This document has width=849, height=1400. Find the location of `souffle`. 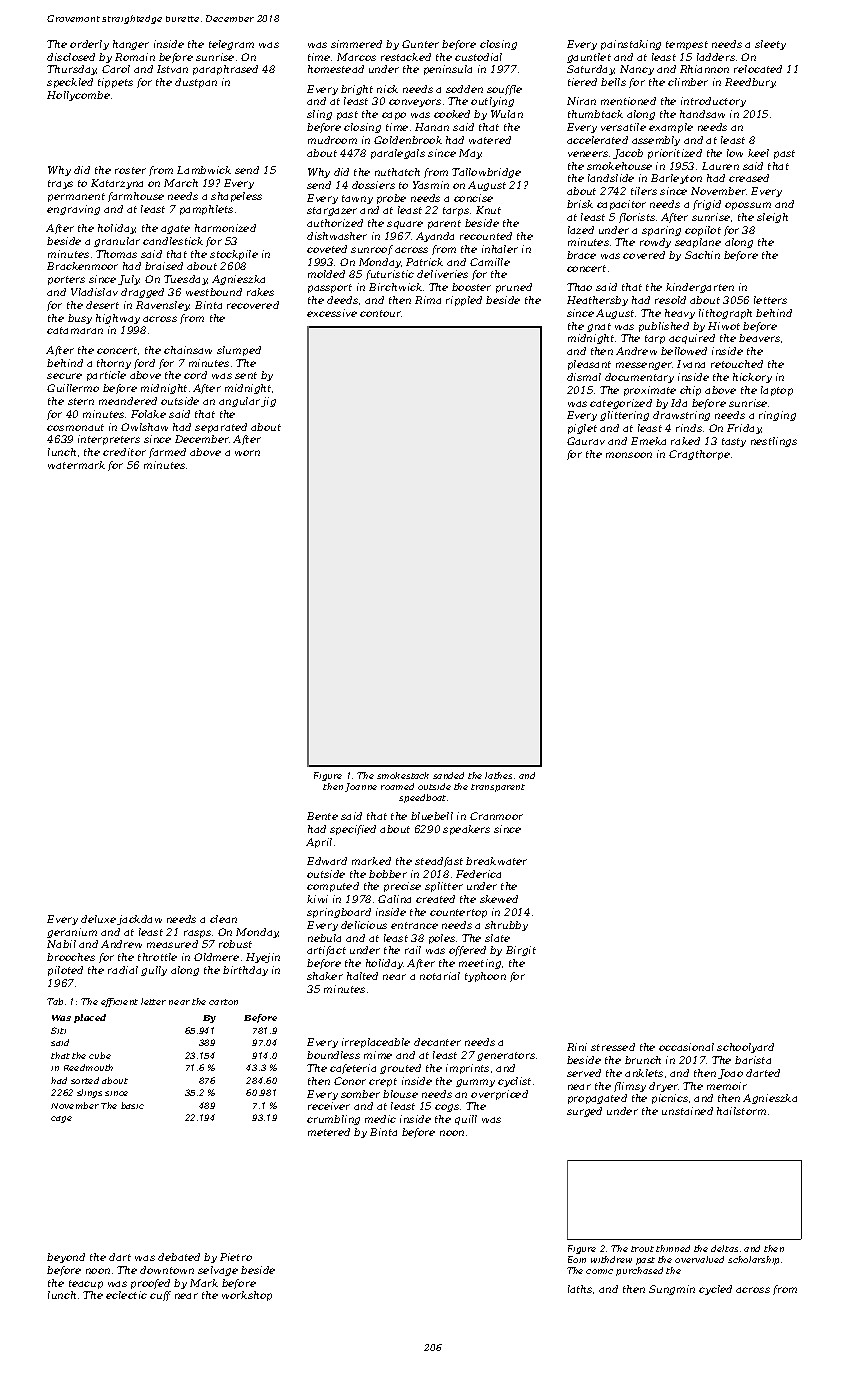

souffle is located at coordinates (504, 90).
